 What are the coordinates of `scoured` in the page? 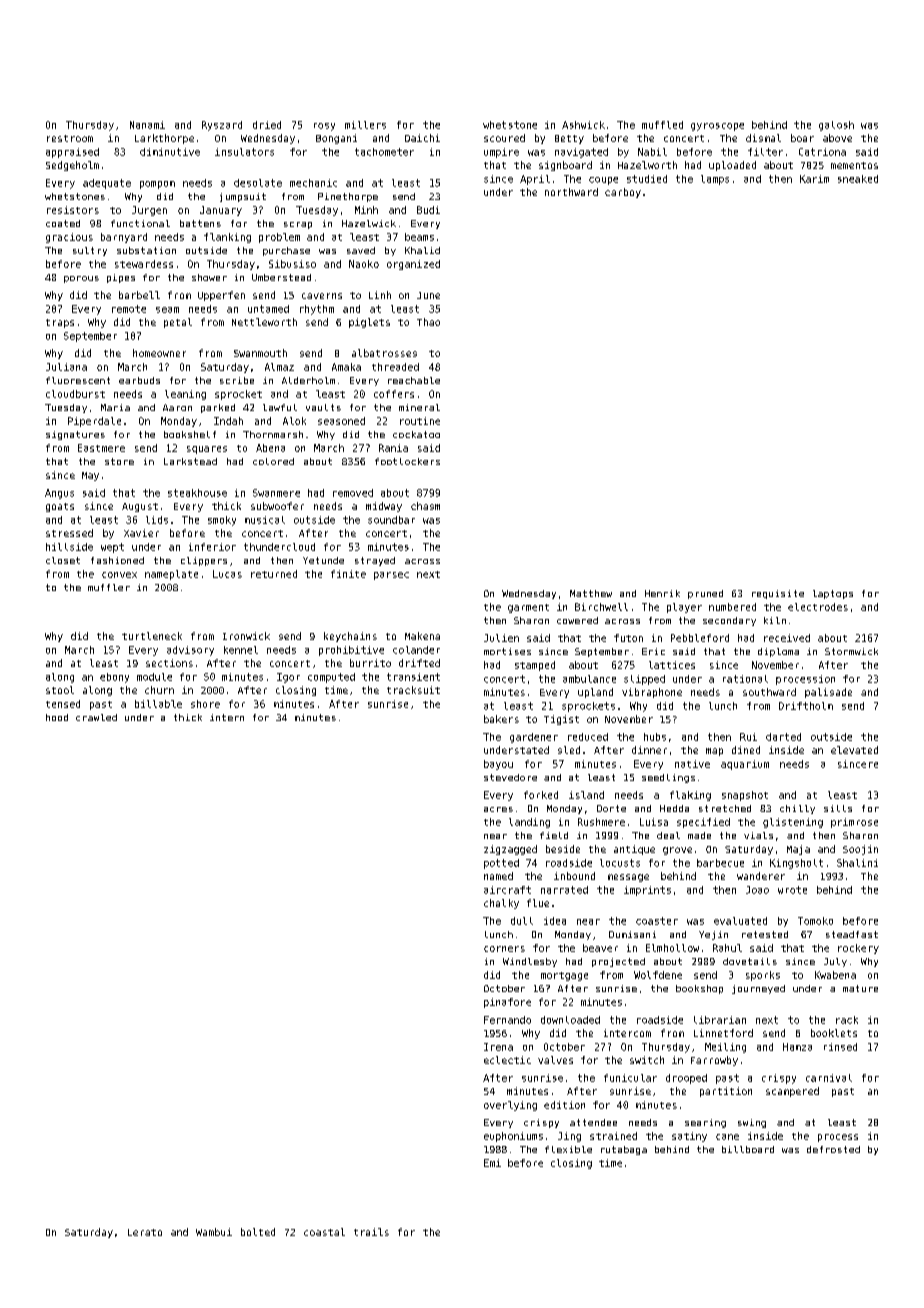 It's located at (504, 138).
